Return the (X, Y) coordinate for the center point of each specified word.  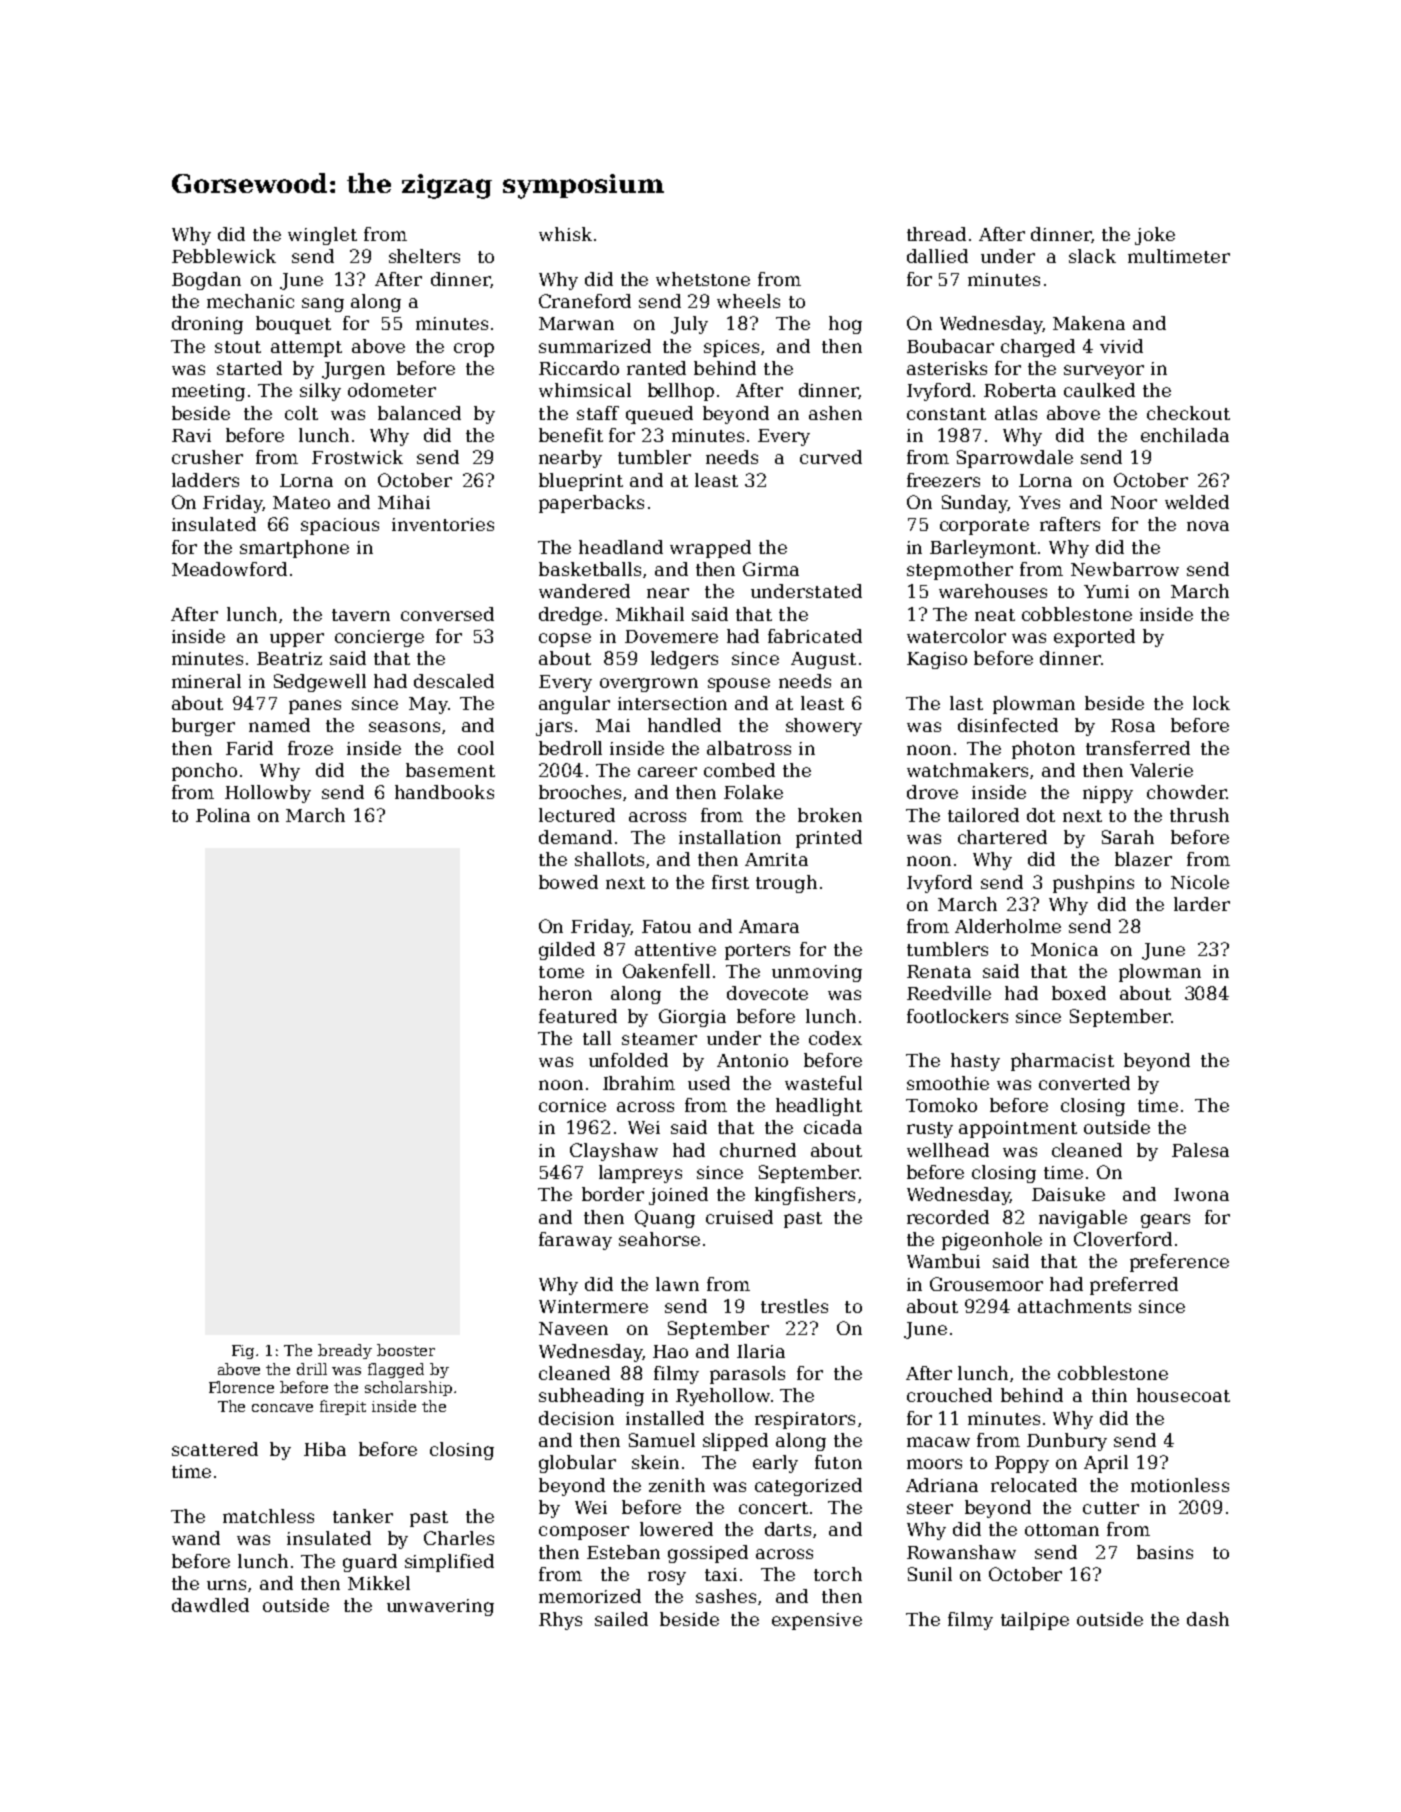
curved (831, 457)
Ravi (191, 435)
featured (578, 1016)
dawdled (210, 1605)
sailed (621, 1619)
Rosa (1133, 725)
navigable (1083, 1219)
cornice (572, 1105)
